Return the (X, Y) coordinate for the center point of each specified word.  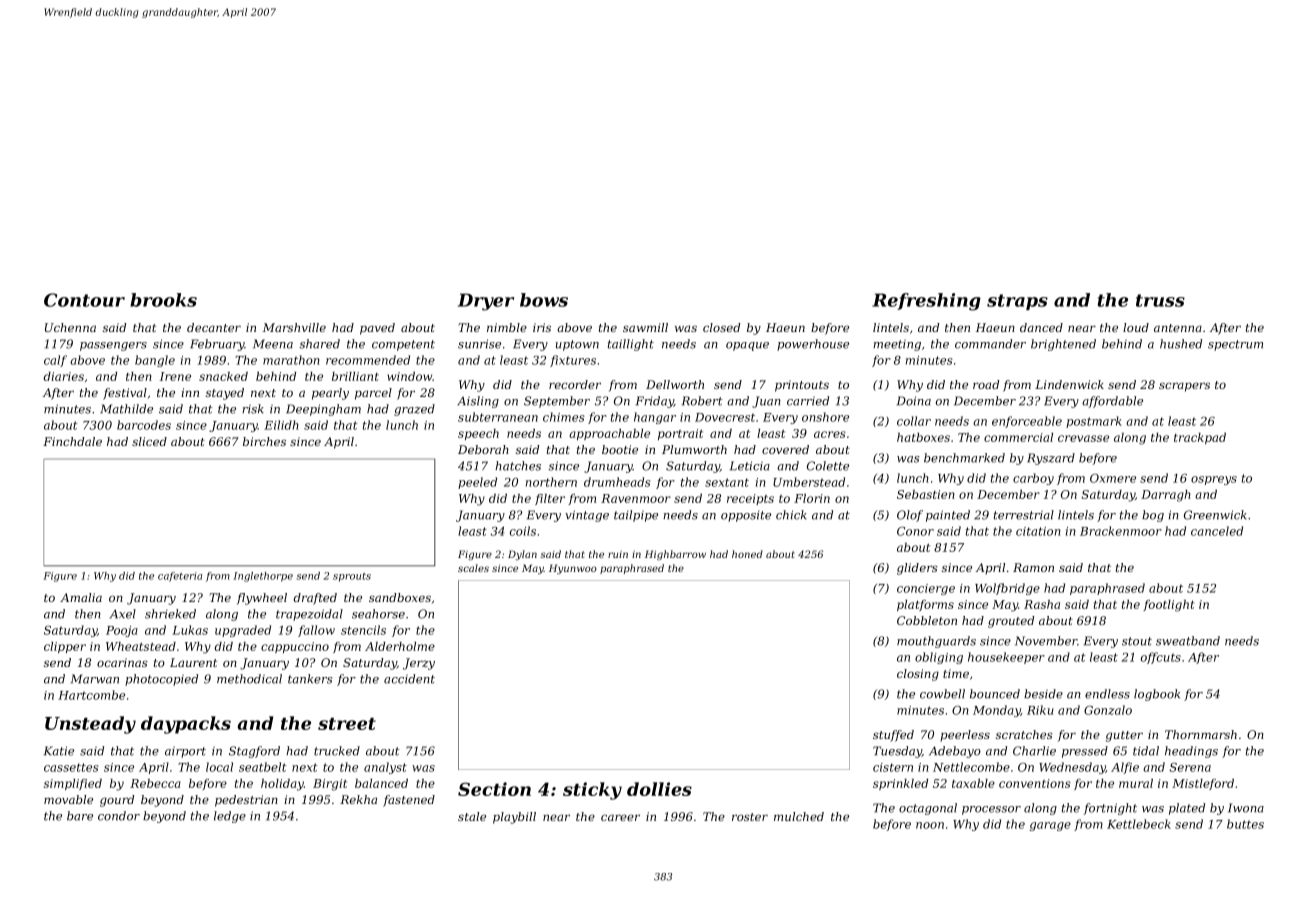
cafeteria (180, 577)
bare (80, 816)
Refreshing (926, 302)
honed (747, 554)
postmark (1094, 422)
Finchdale (72, 441)
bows (544, 300)
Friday (655, 402)
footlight (1169, 606)
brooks (163, 300)
